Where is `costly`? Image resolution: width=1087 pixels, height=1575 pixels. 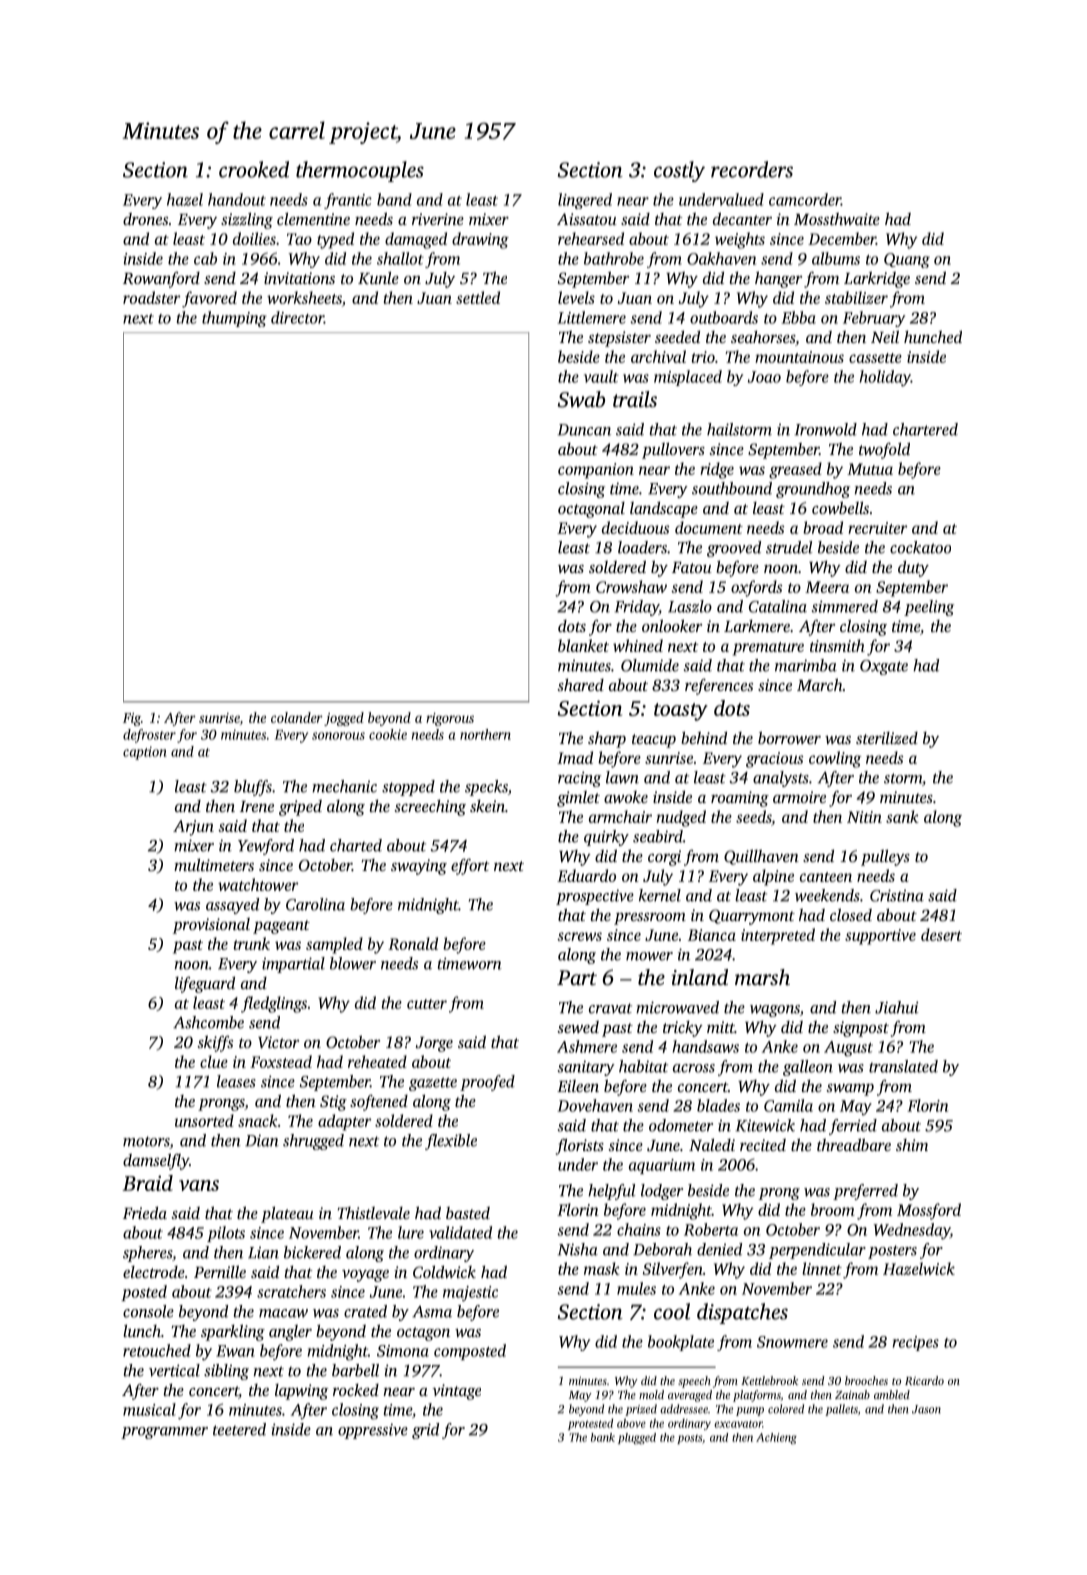 costly is located at coordinates (679, 171).
